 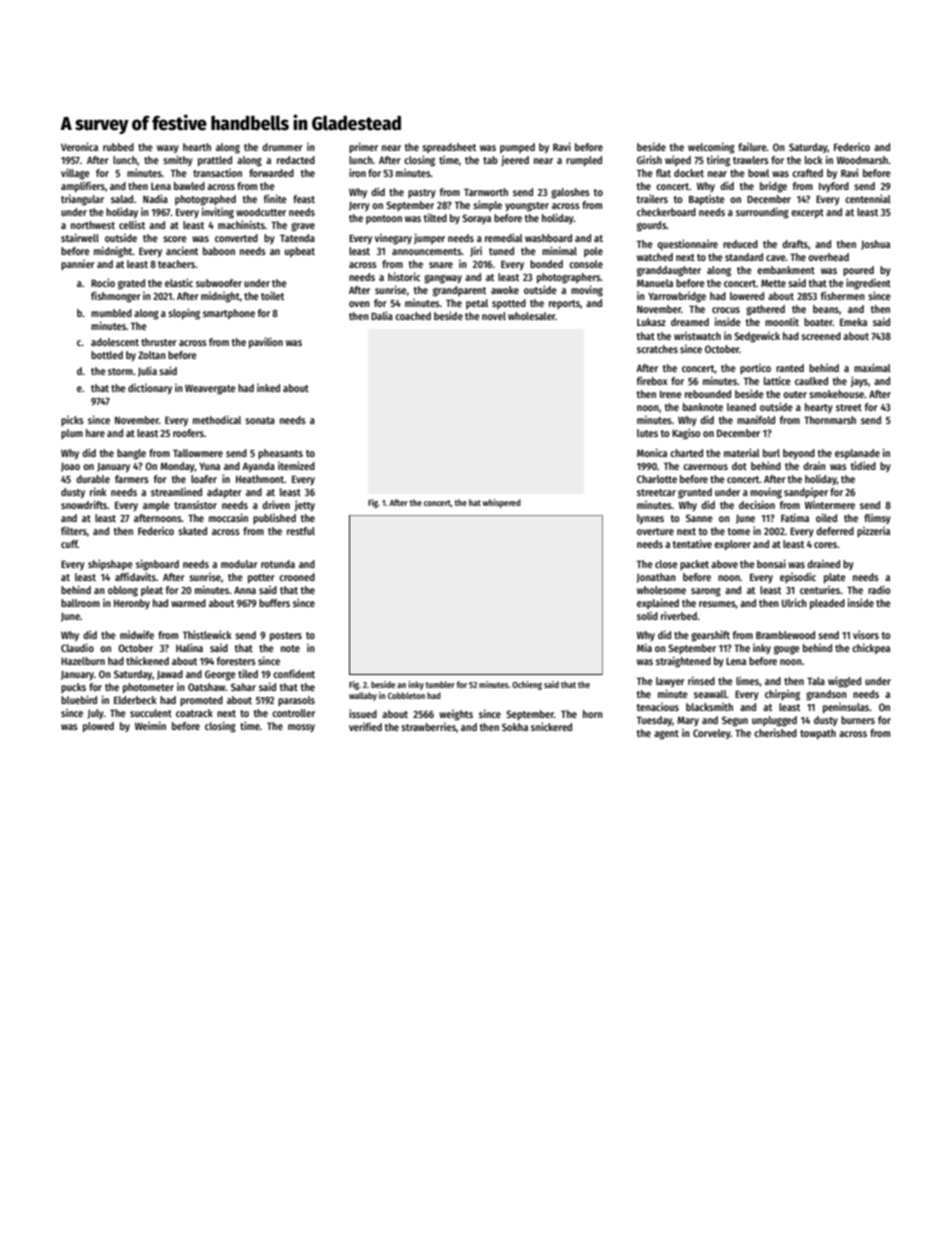 What do you see at coordinates (188, 603) in the image?
I see `warmed` at bounding box center [188, 603].
